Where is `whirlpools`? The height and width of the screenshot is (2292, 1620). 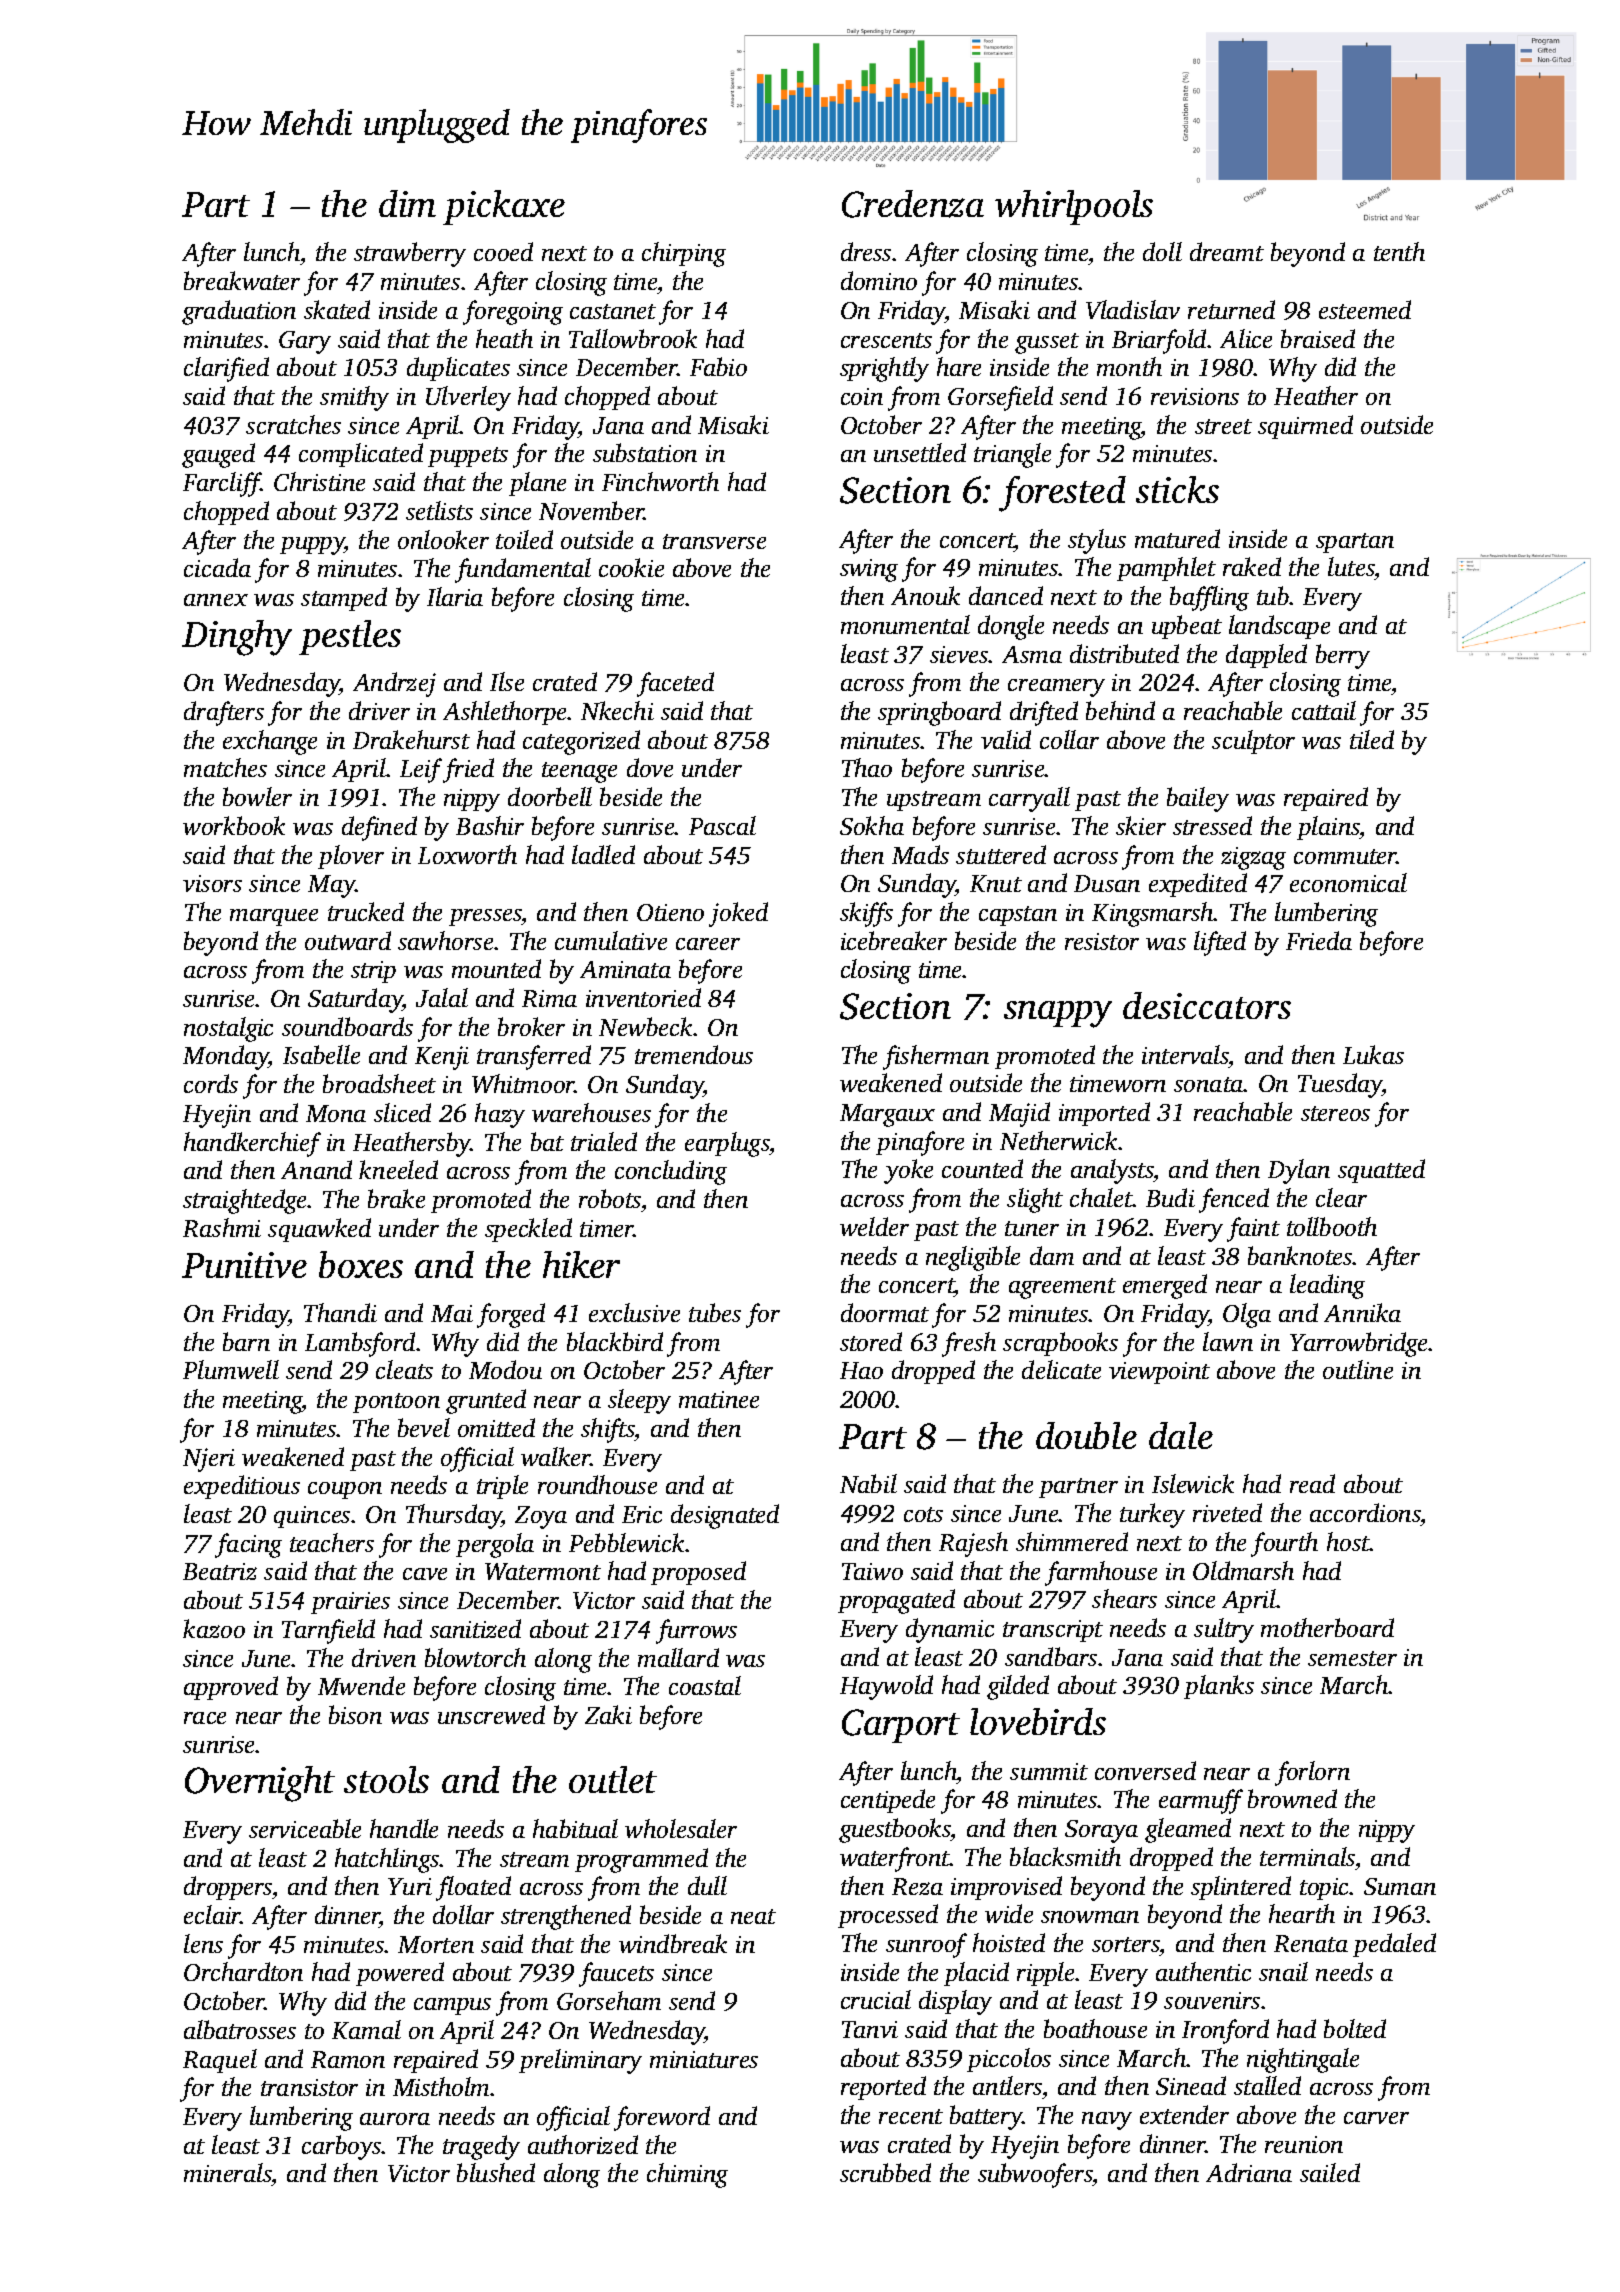 whirlpools is located at coordinates (1074, 207).
